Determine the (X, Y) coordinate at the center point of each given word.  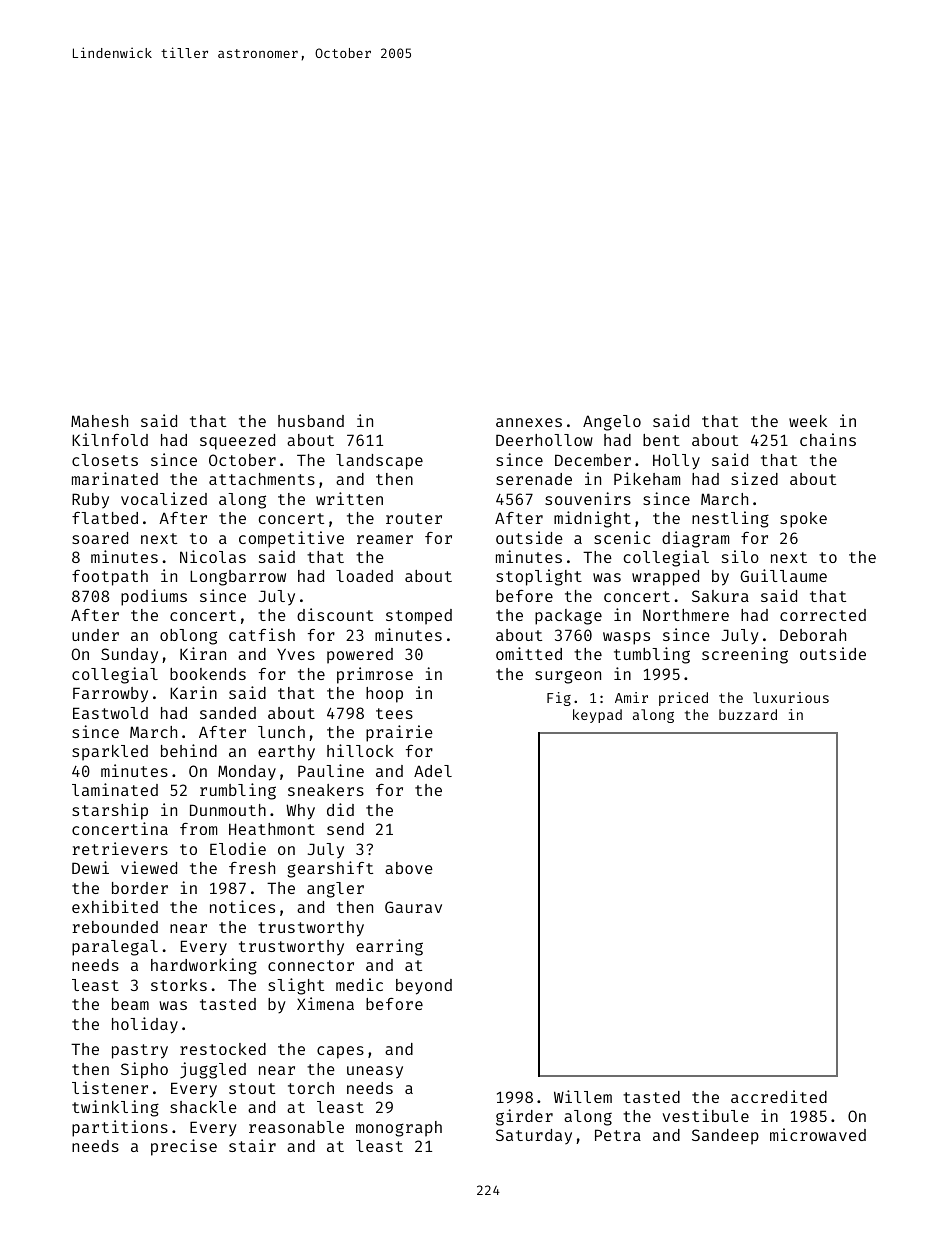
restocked (223, 1049)
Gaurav (413, 907)
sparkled (110, 753)
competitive (291, 539)
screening (745, 655)
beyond (424, 987)
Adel (433, 771)
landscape (379, 462)
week (808, 421)
